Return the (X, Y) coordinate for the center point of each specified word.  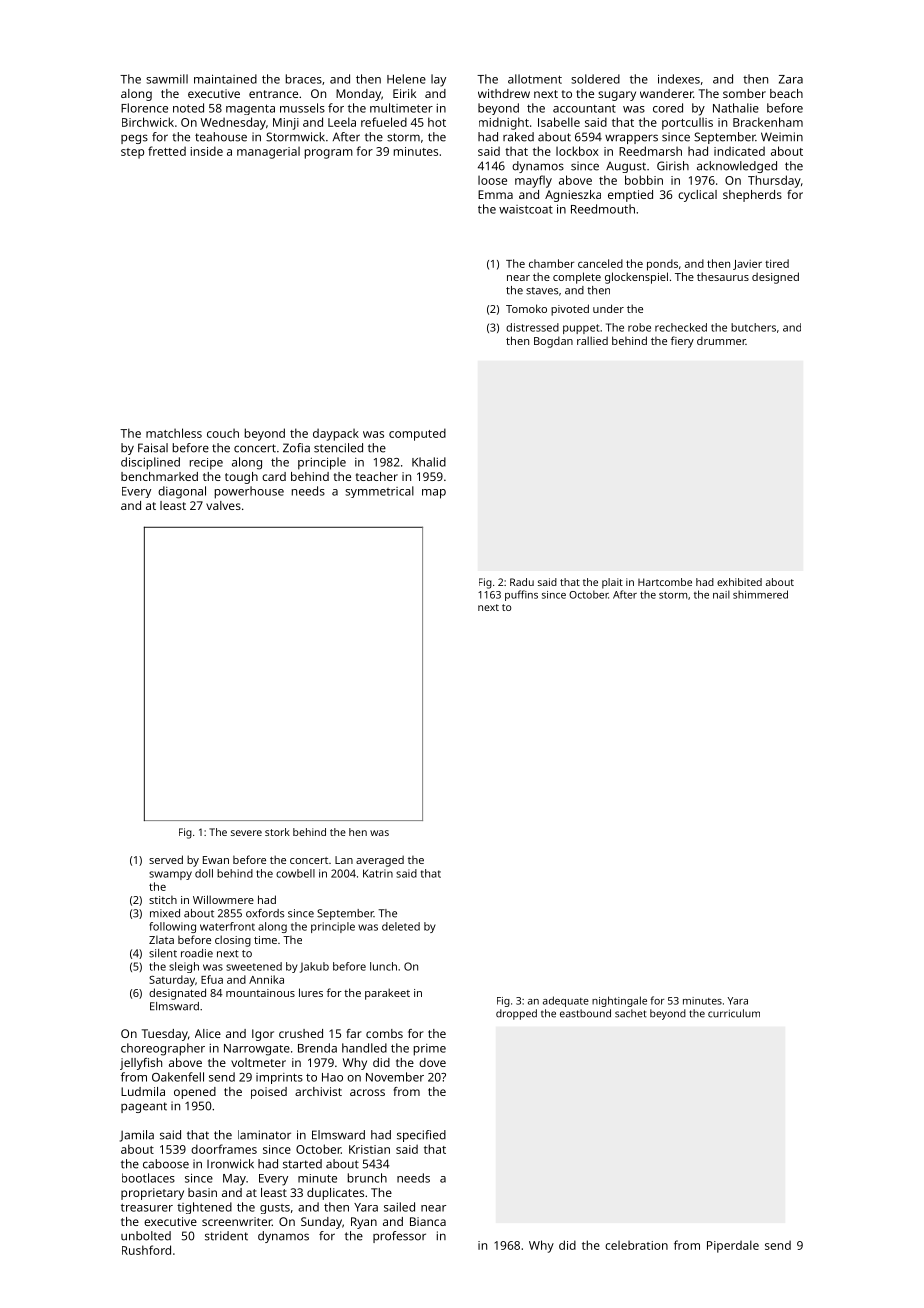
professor (399, 1237)
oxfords (265, 913)
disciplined (150, 463)
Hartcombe (665, 582)
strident (226, 1236)
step (132, 153)
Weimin (782, 137)
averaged (380, 861)
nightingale (619, 1001)
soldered (595, 79)
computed (417, 434)
